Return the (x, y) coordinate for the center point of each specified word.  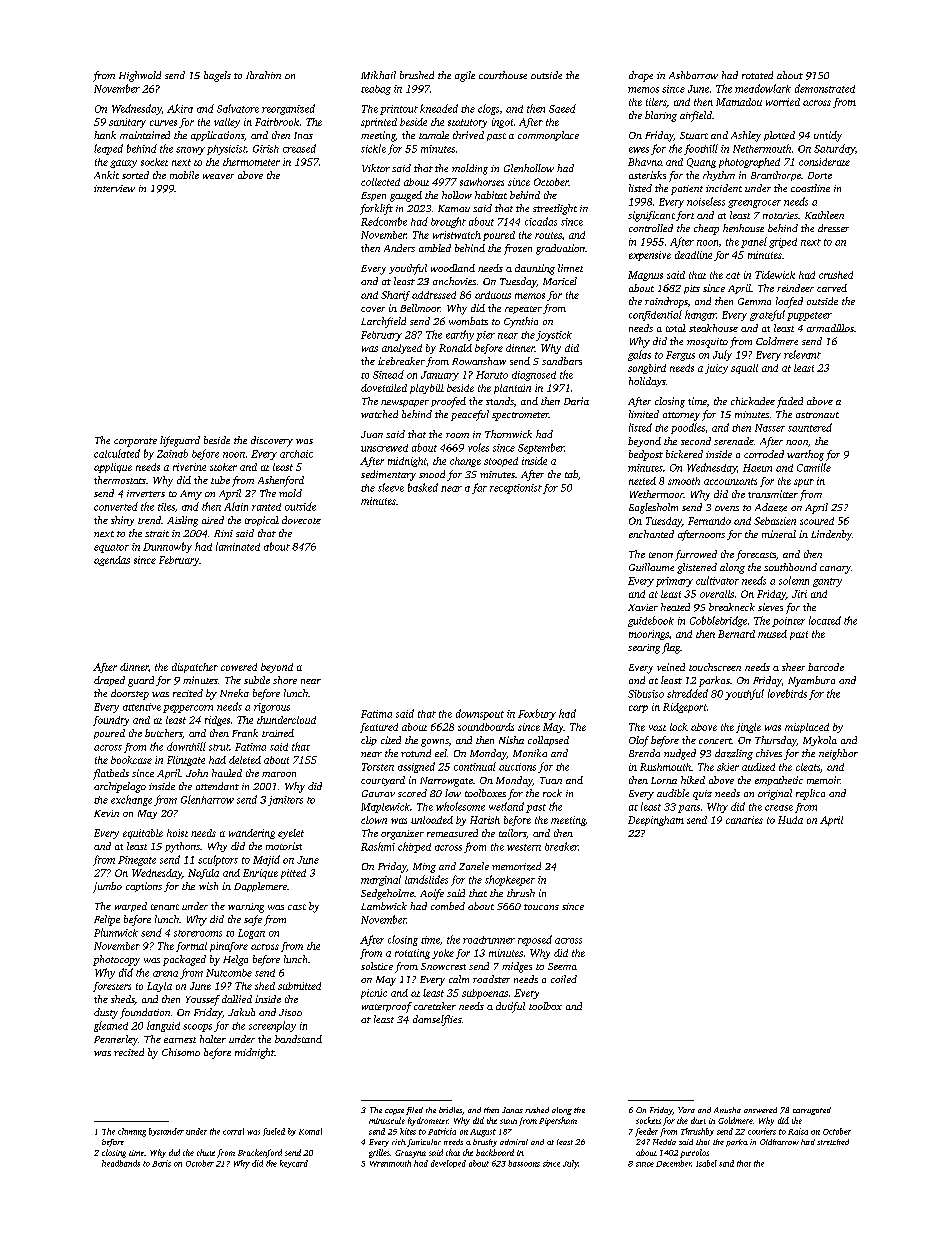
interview (114, 188)
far (479, 488)
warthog (805, 455)
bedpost (646, 455)
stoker (223, 467)
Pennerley (116, 1040)
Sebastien (775, 521)
